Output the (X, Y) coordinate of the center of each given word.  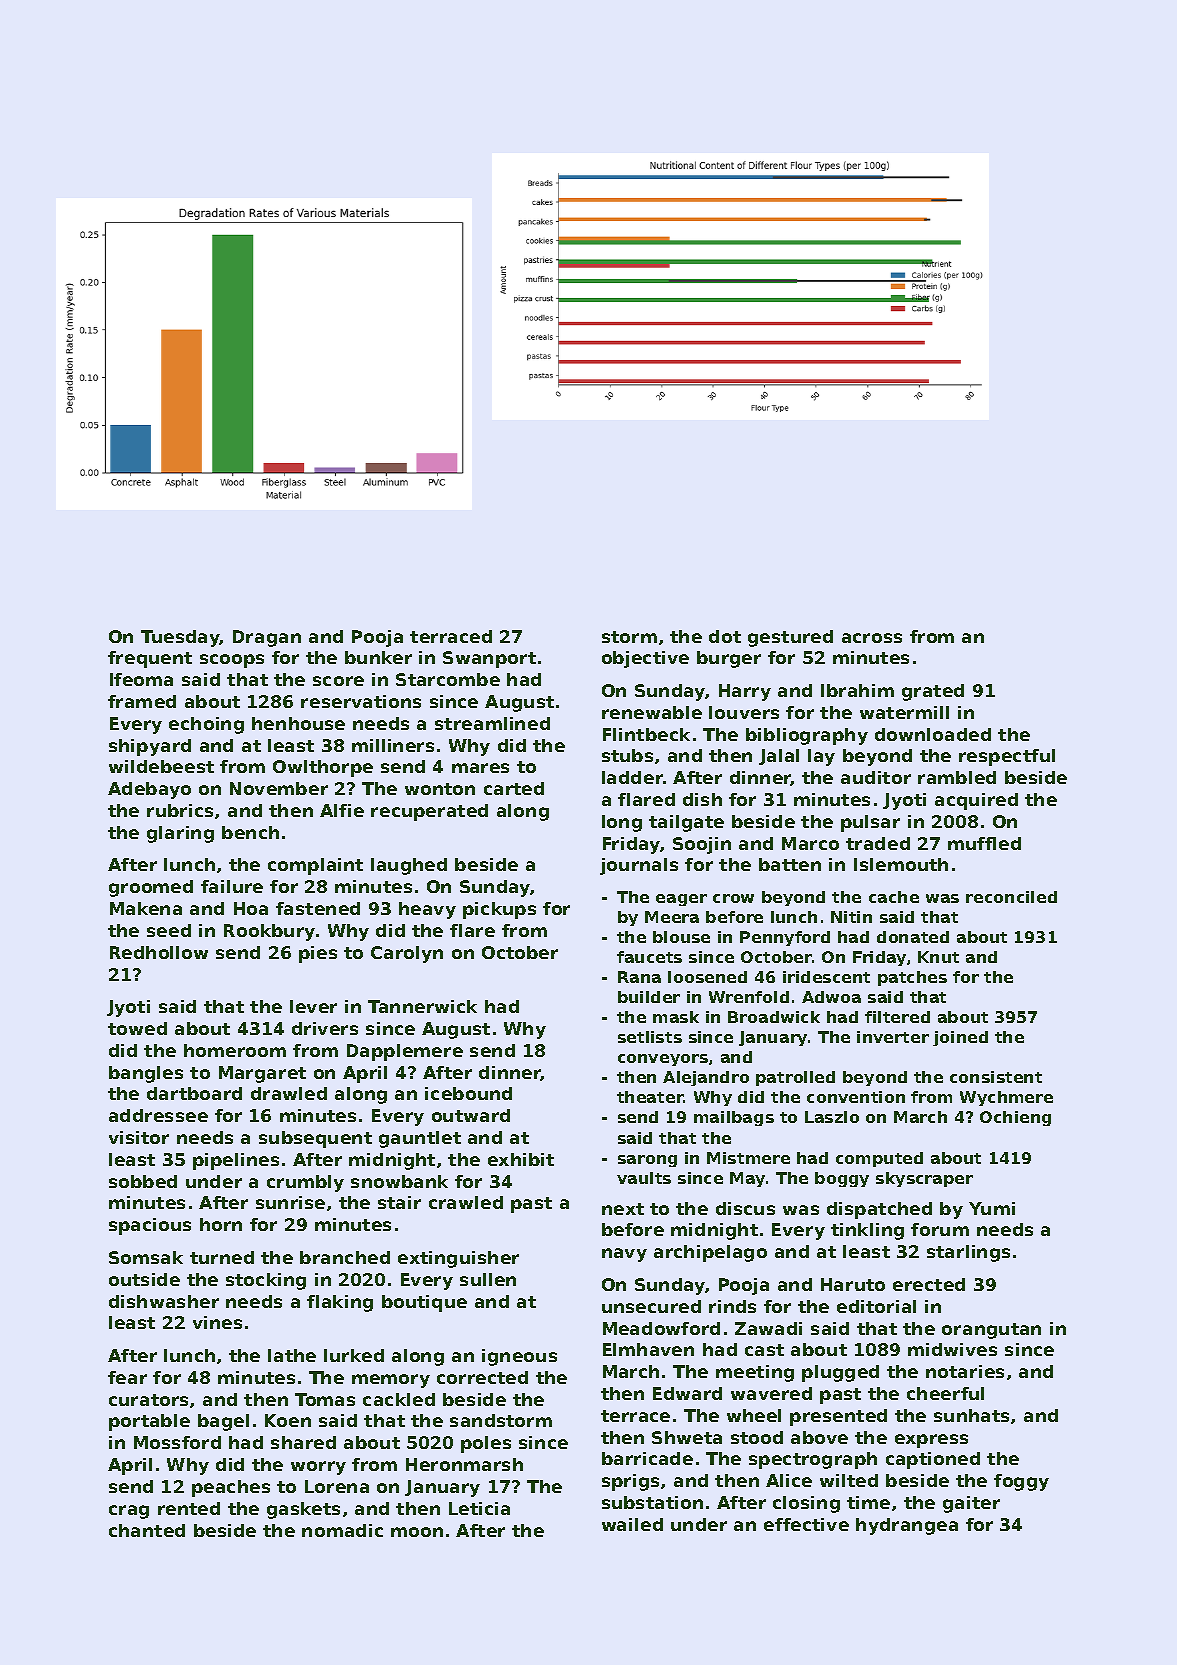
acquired (976, 801)
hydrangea (907, 1526)
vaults (644, 1178)
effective (806, 1524)
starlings (968, 1253)
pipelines (236, 1161)
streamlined (492, 723)
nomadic (342, 1530)
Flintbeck (646, 734)
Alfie (342, 810)
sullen (488, 1279)
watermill (904, 712)
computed (879, 1159)
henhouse (298, 723)
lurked (354, 1355)
